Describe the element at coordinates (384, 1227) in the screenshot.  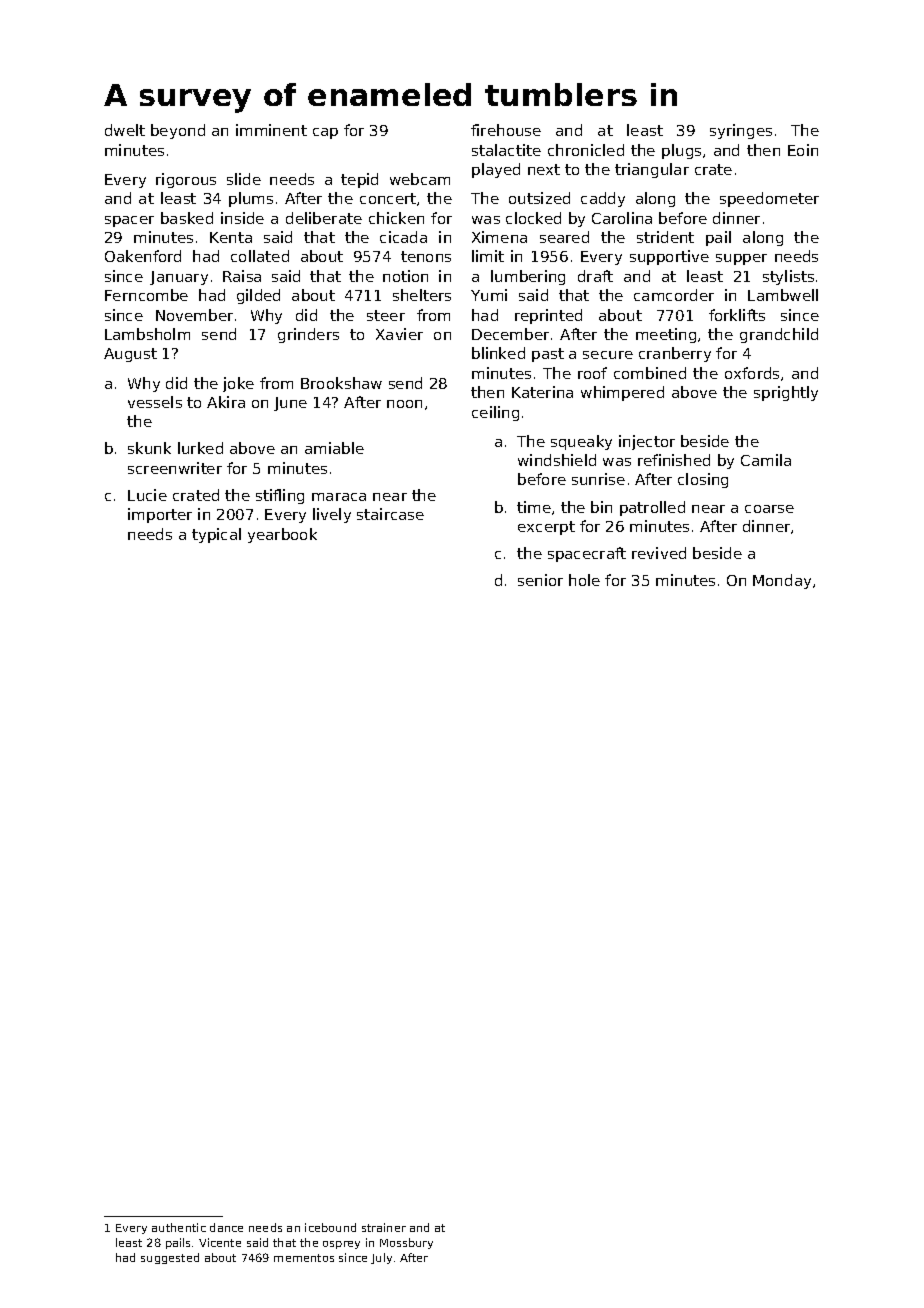
I see `strainer` at that location.
